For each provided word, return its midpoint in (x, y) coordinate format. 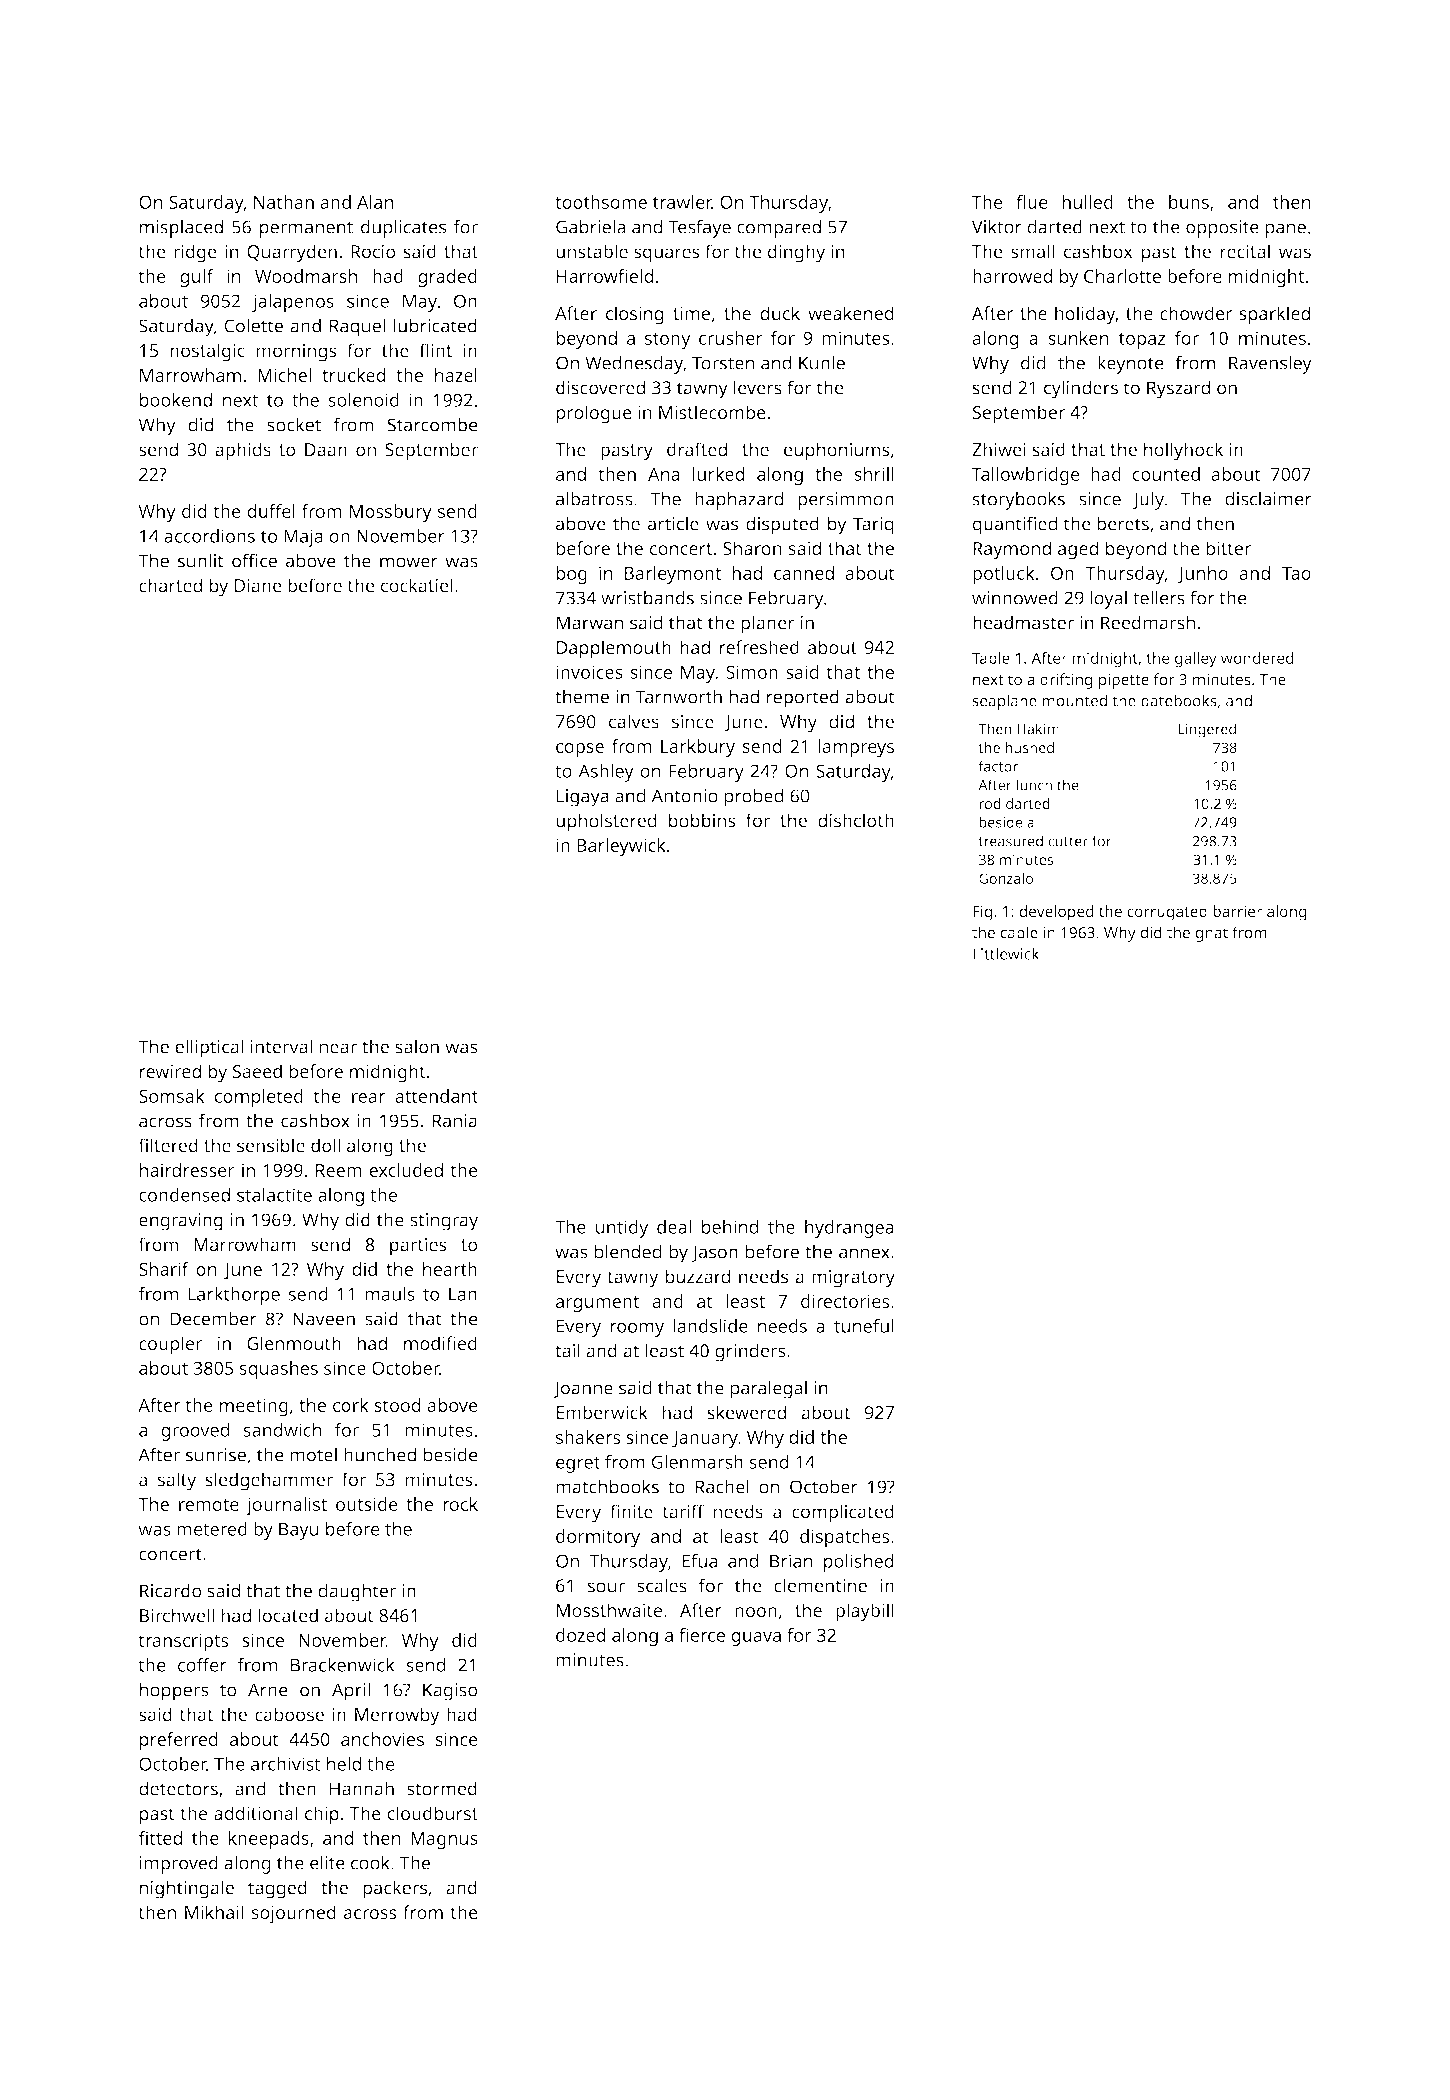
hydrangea (849, 1229)
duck (780, 313)
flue (1032, 202)
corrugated (1167, 913)
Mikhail (214, 1912)
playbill (865, 1612)
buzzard (698, 1276)
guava (756, 1639)
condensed (184, 1195)
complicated (843, 1513)
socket (294, 424)
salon (417, 1046)
